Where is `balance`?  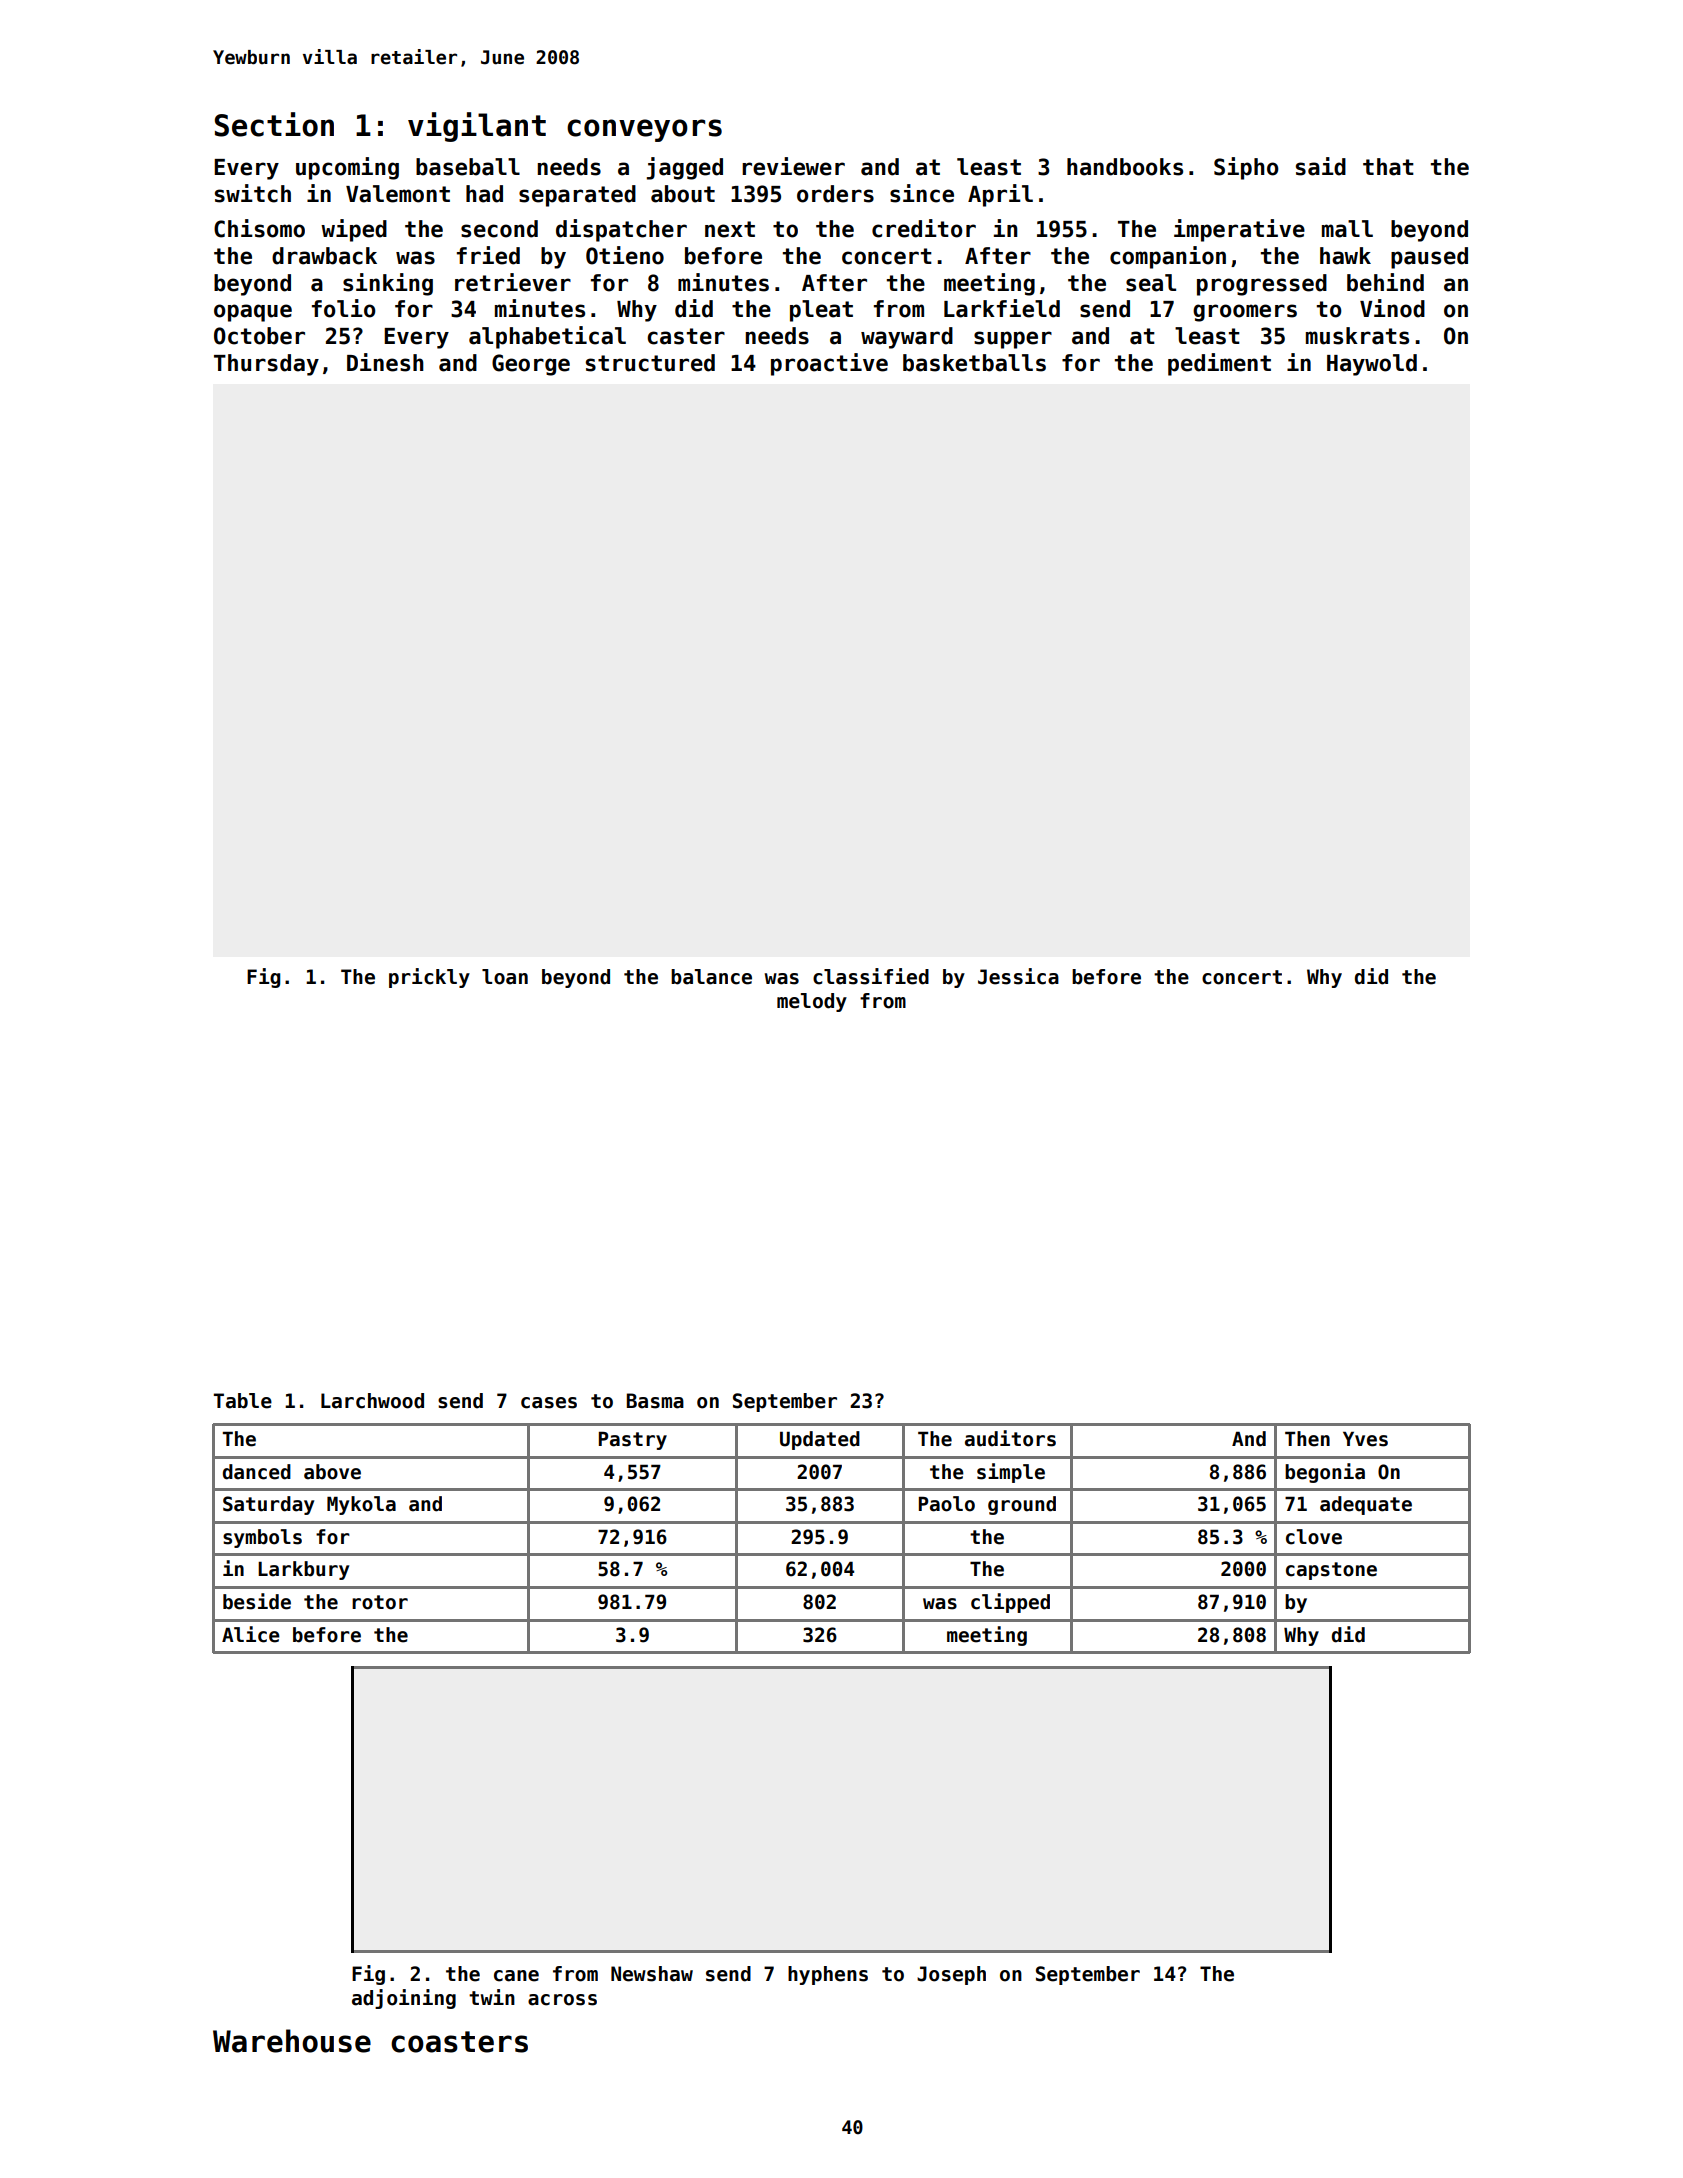 balance is located at coordinates (711, 977).
